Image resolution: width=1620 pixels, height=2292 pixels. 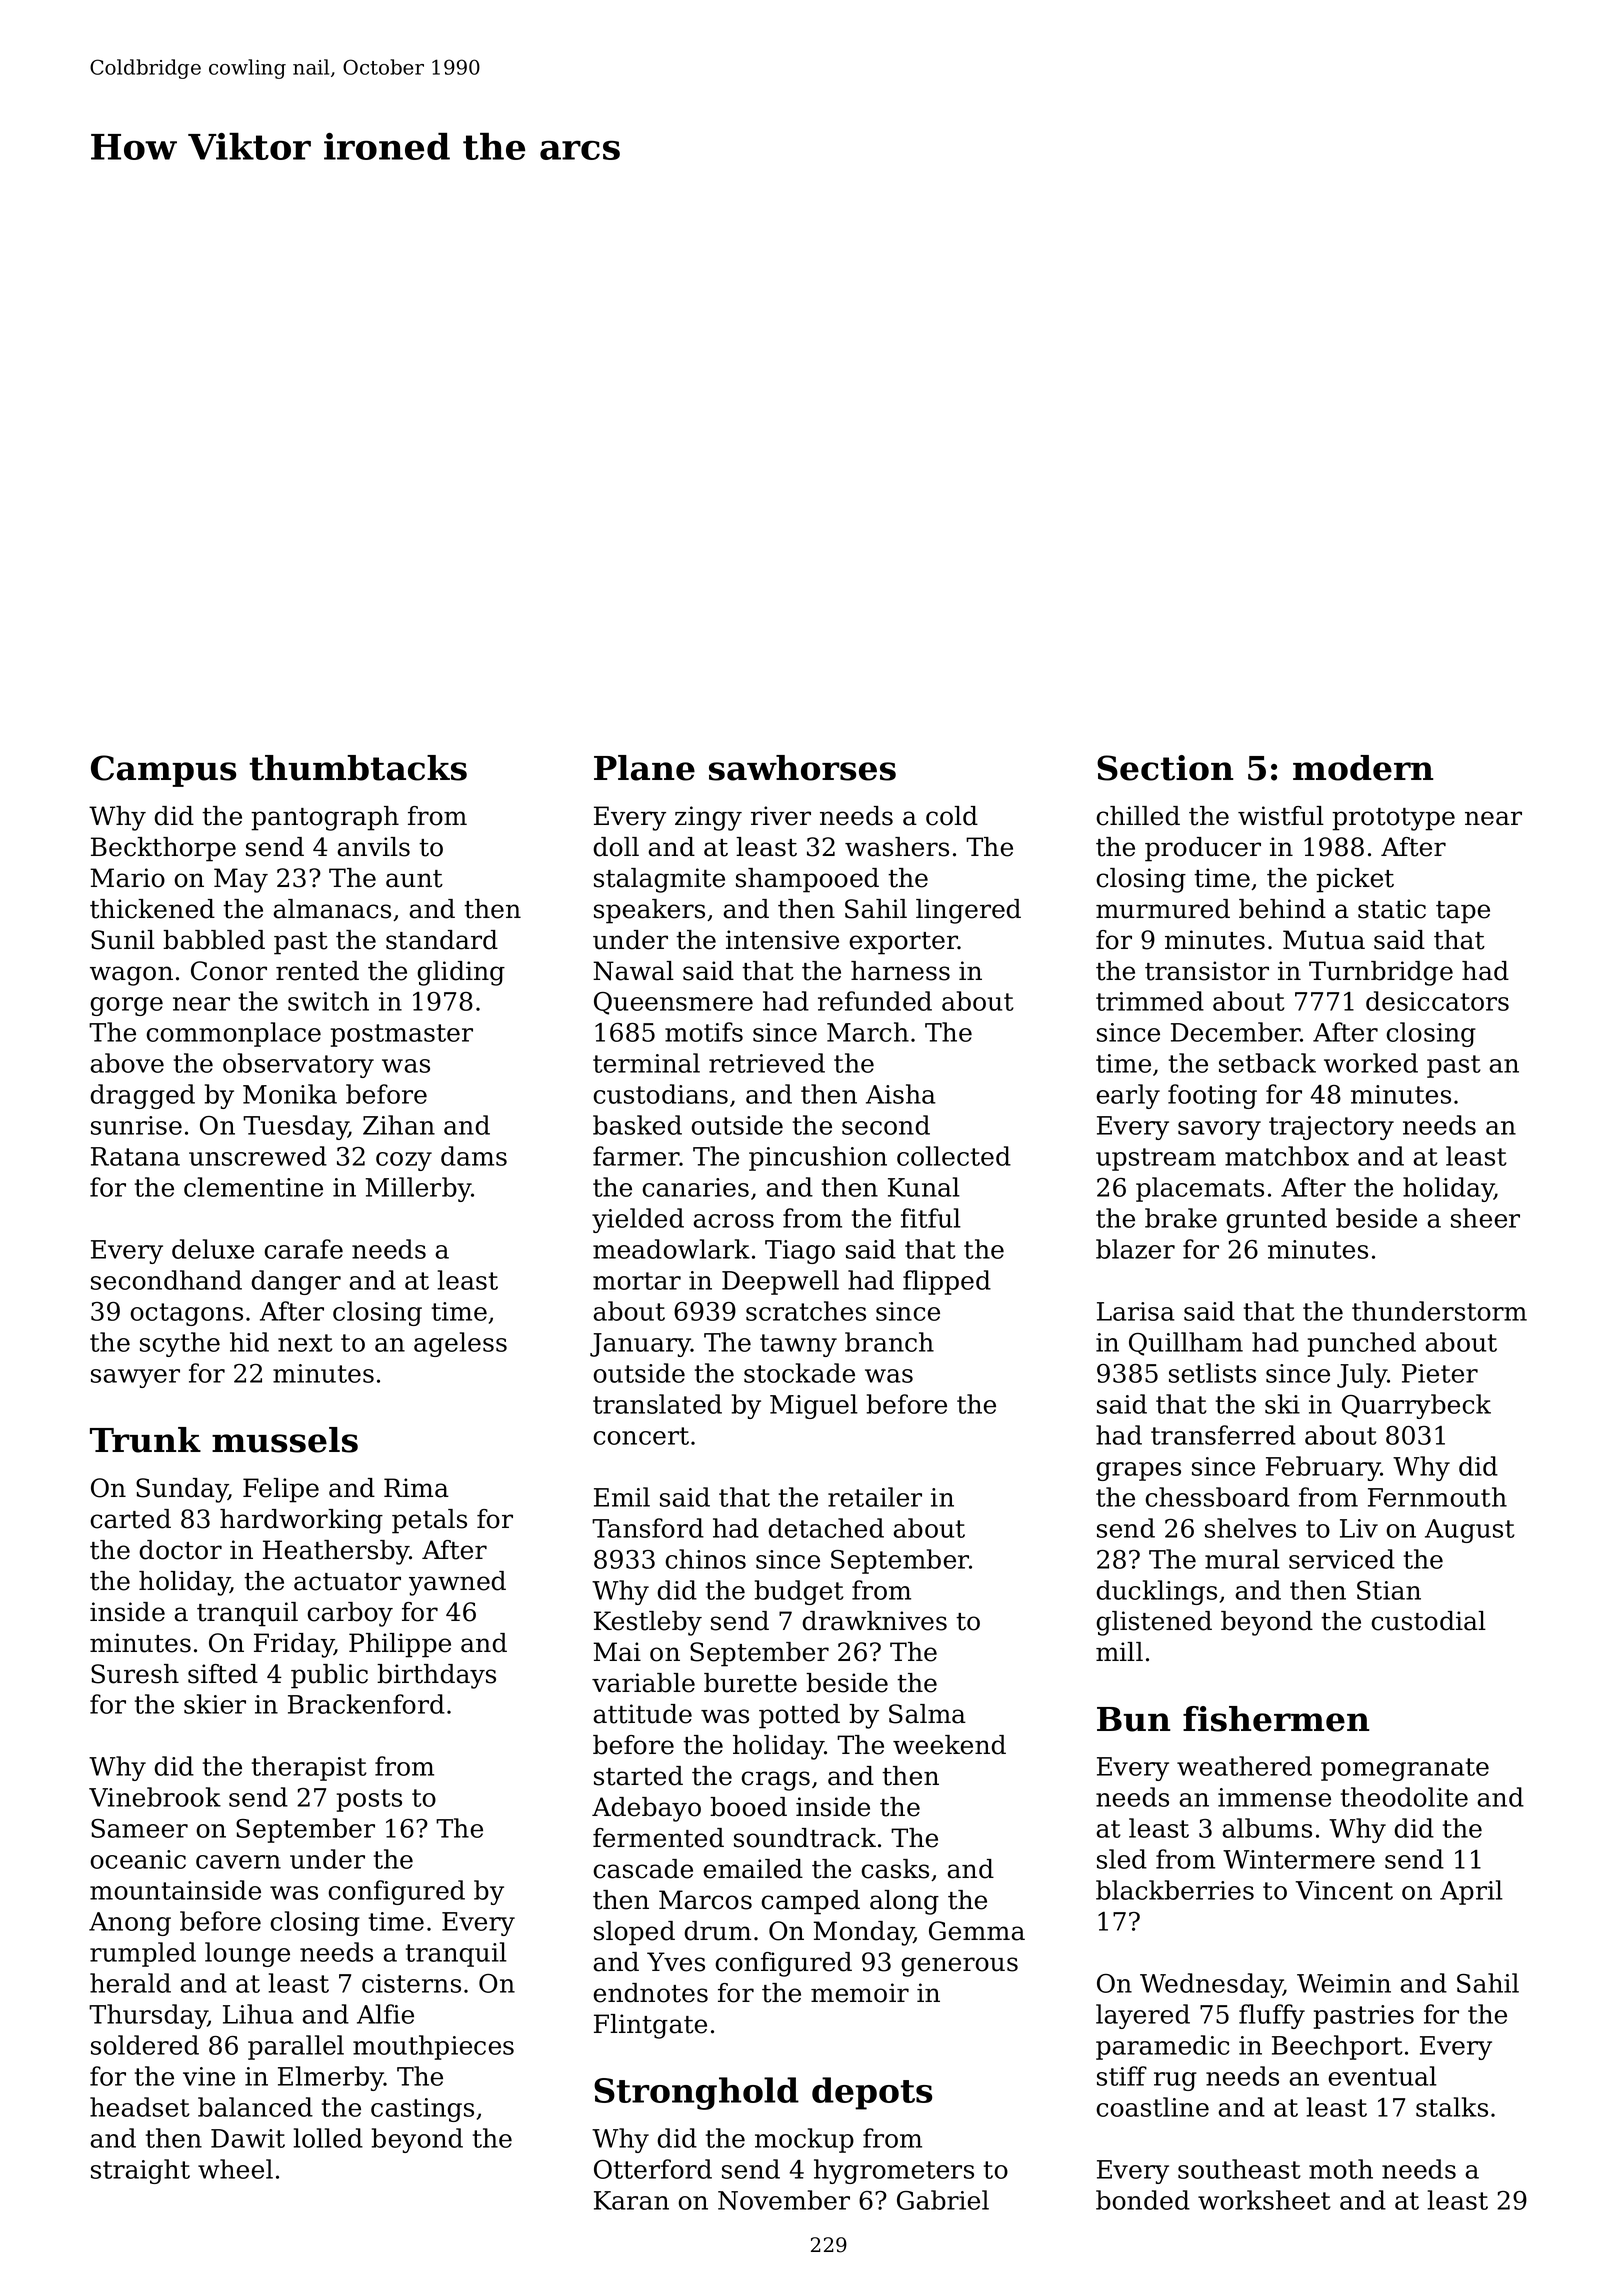 I want to click on ageless, so click(x=460, y=1344).
